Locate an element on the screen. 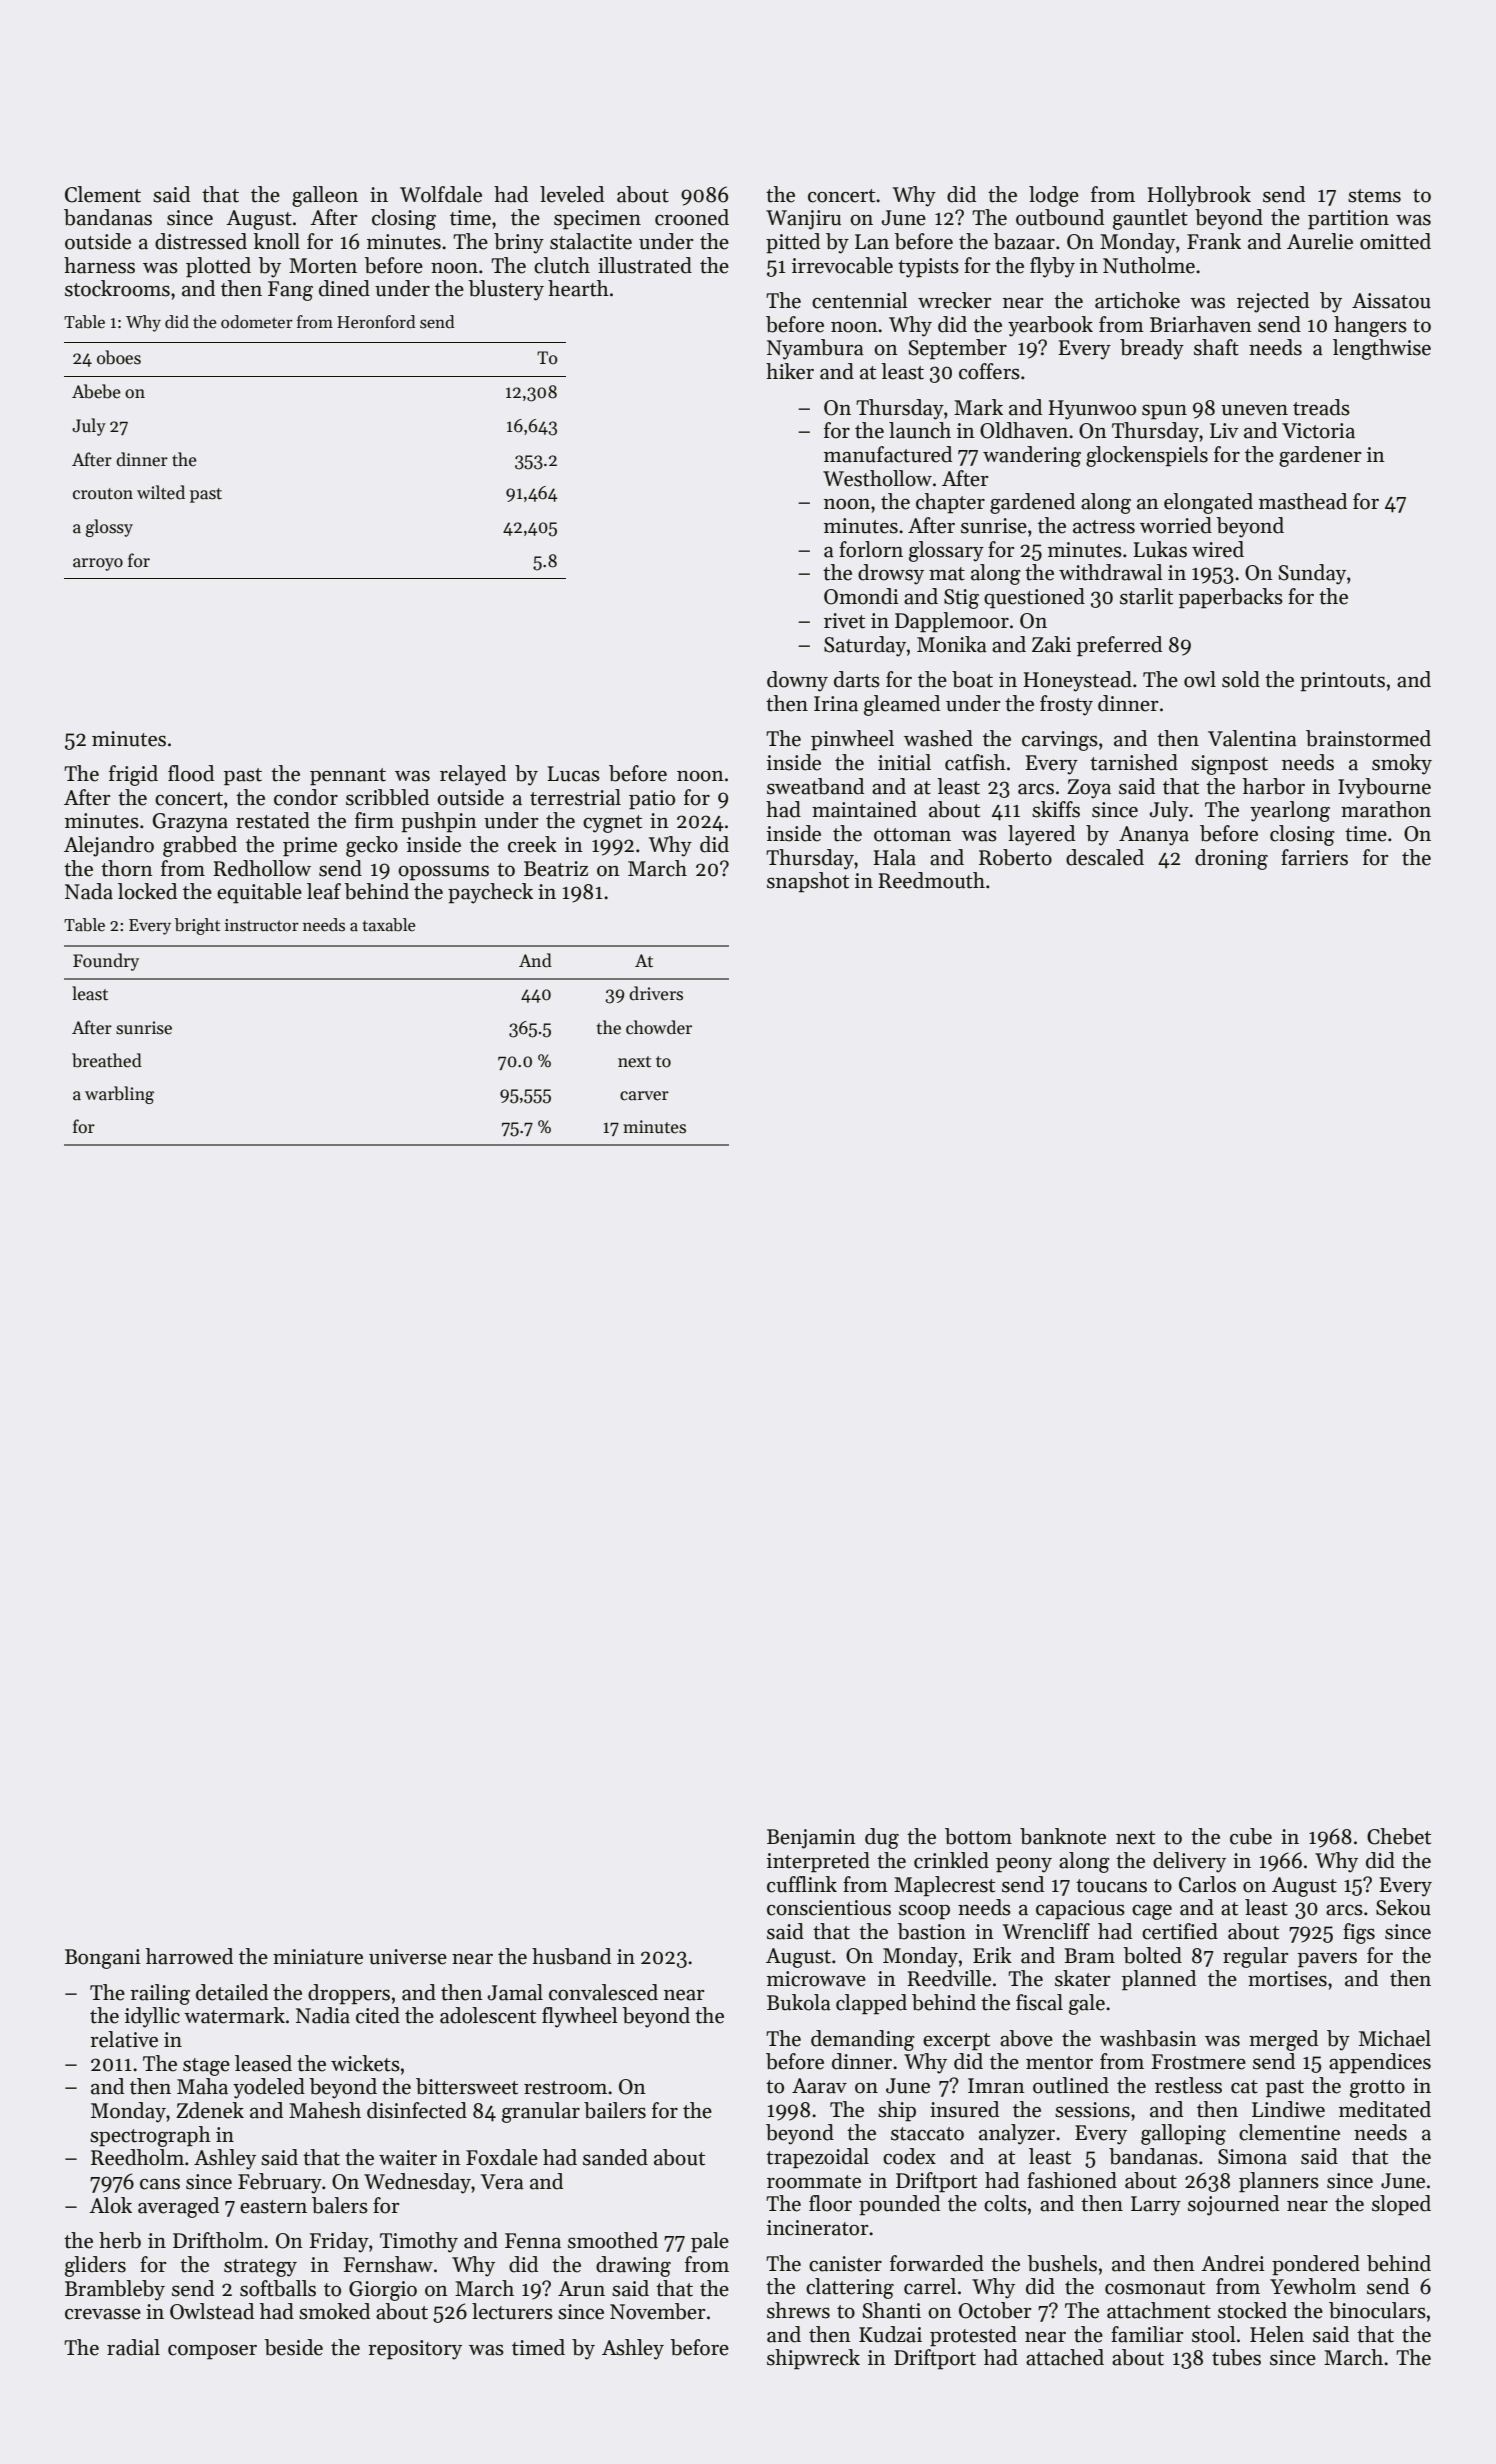  Chebet is located at coordinates (1399, 1836).
